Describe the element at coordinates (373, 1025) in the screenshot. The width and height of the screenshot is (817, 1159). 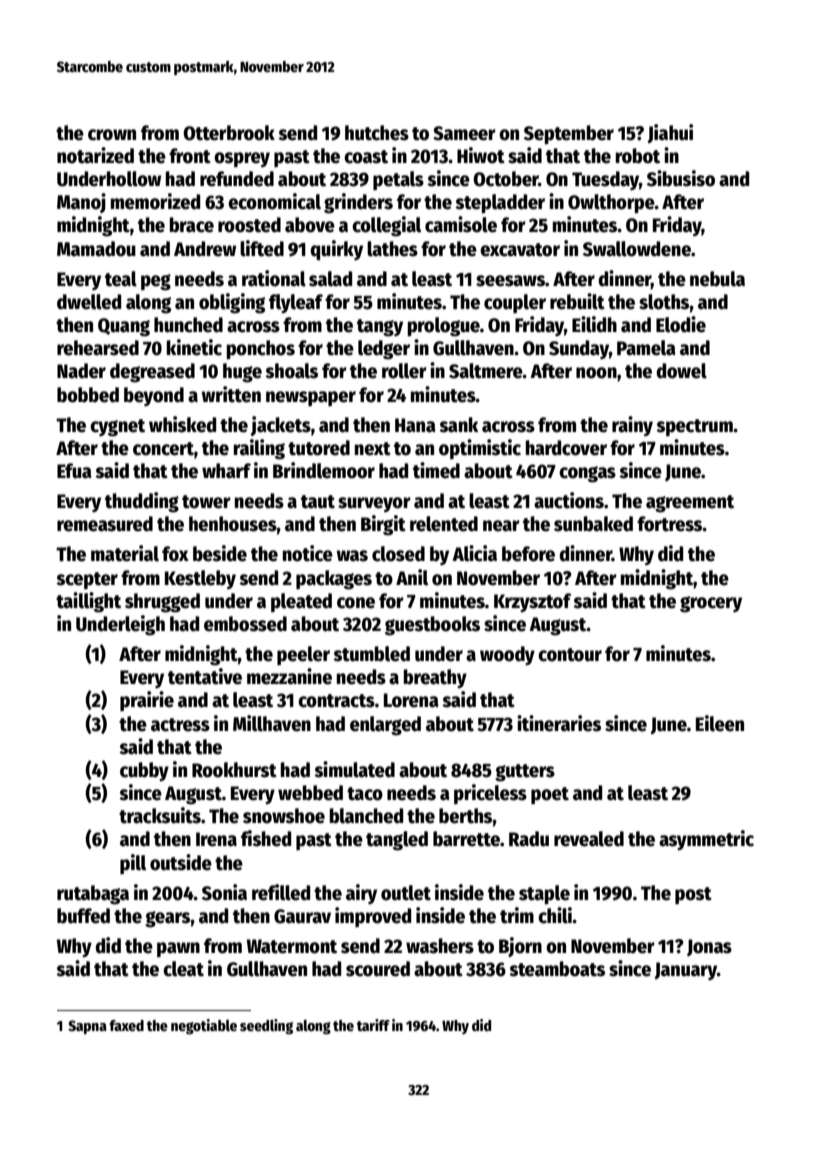
I see `tariff` at that location.
